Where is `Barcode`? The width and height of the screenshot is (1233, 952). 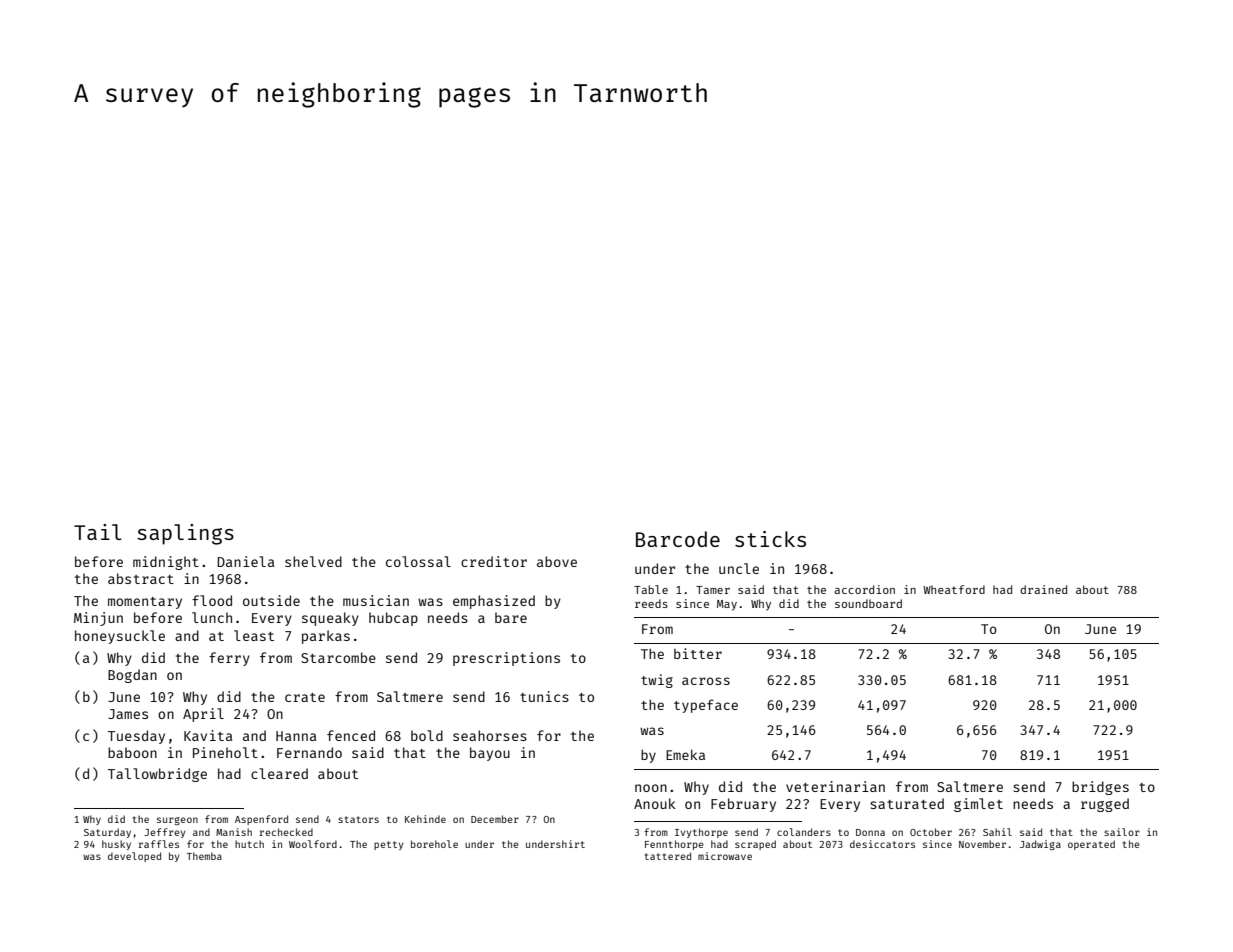
Barcode is located at coordinates (678, 539).
